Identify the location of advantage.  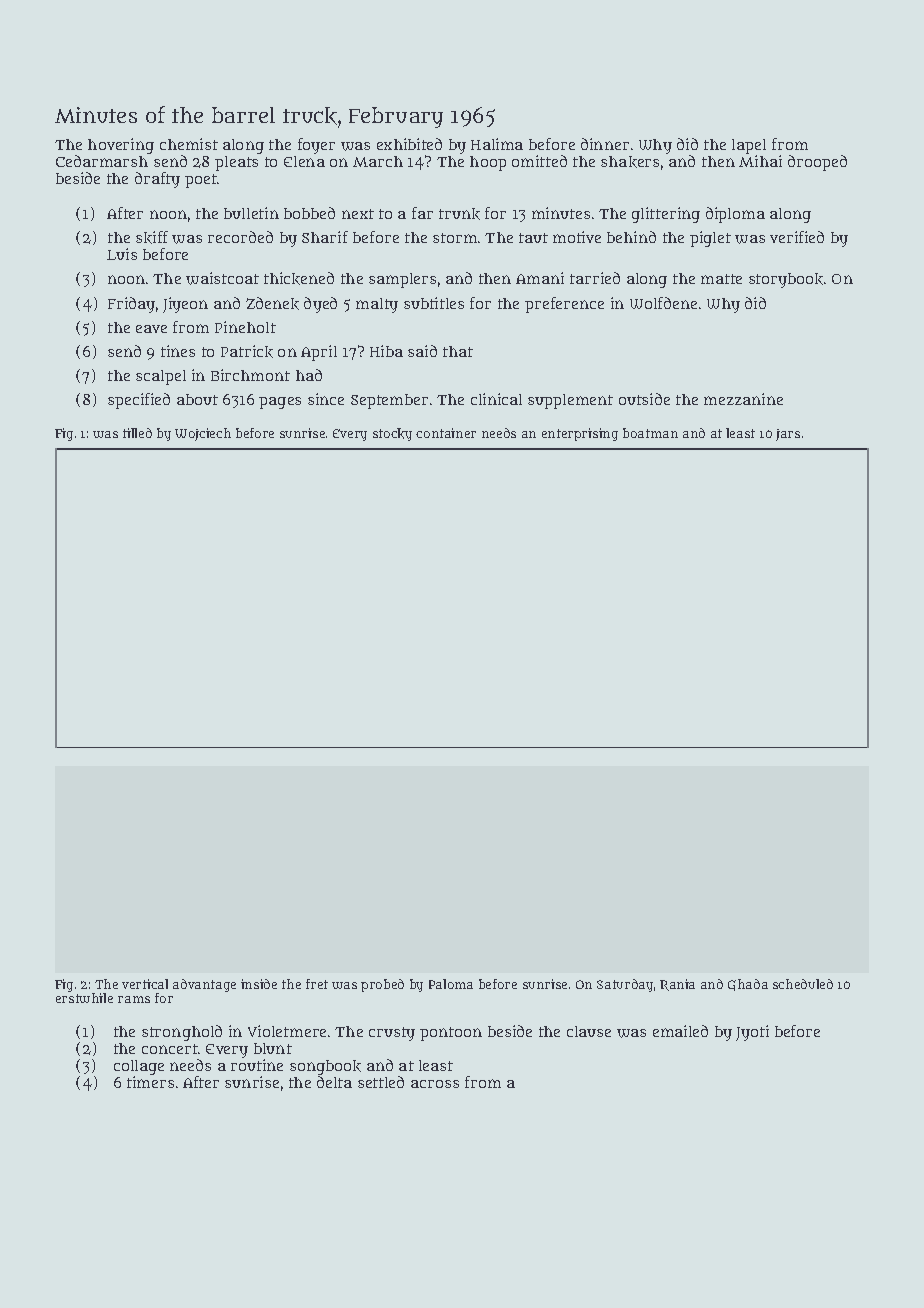
(204, 985).
